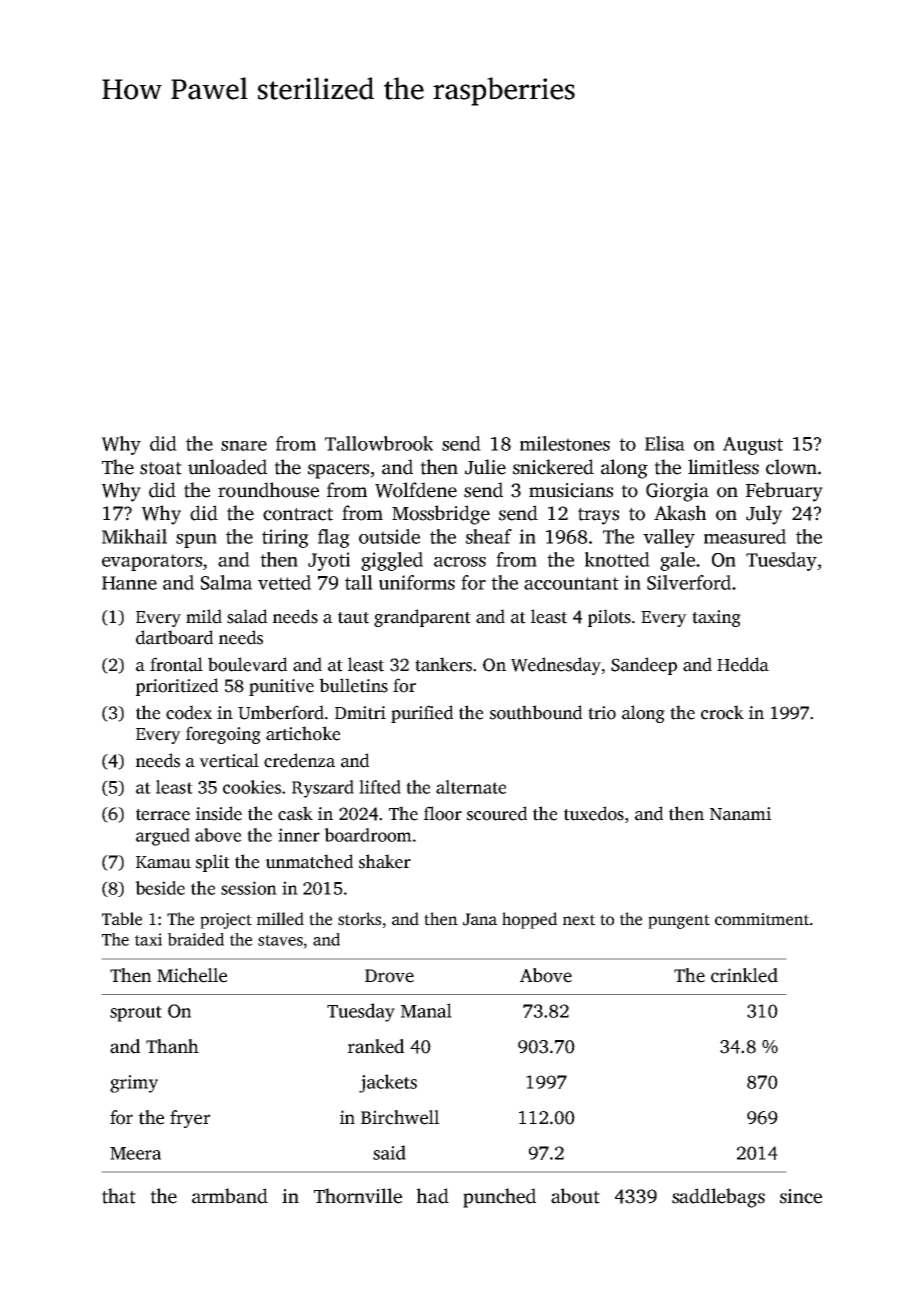 The image size is (924, 1314). I want to click on scoured, so click(497, 813).
